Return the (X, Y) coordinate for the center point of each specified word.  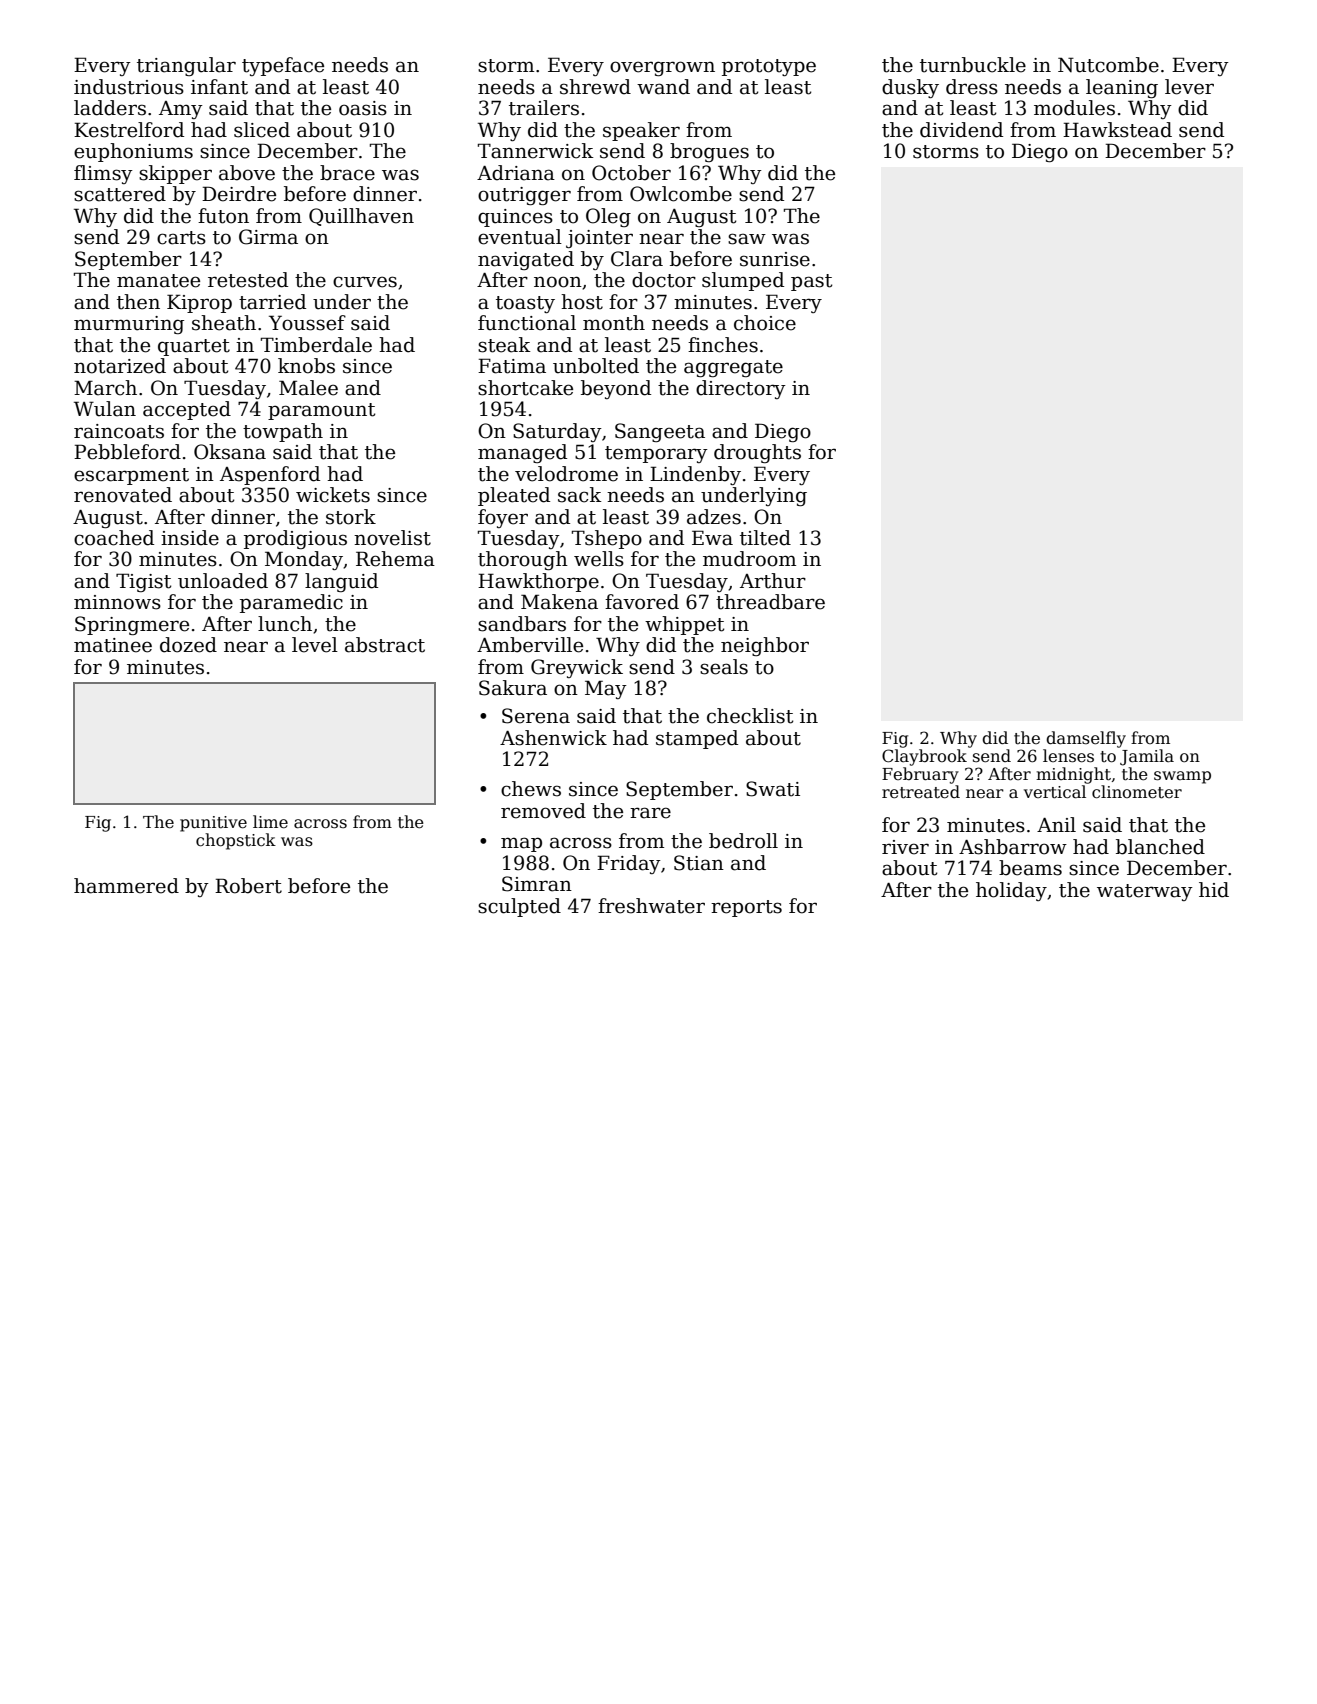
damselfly (1086, 739)
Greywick (577, 668)
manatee (158, 281)
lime (270, 822)
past (811, 282)
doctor (664, 280)
